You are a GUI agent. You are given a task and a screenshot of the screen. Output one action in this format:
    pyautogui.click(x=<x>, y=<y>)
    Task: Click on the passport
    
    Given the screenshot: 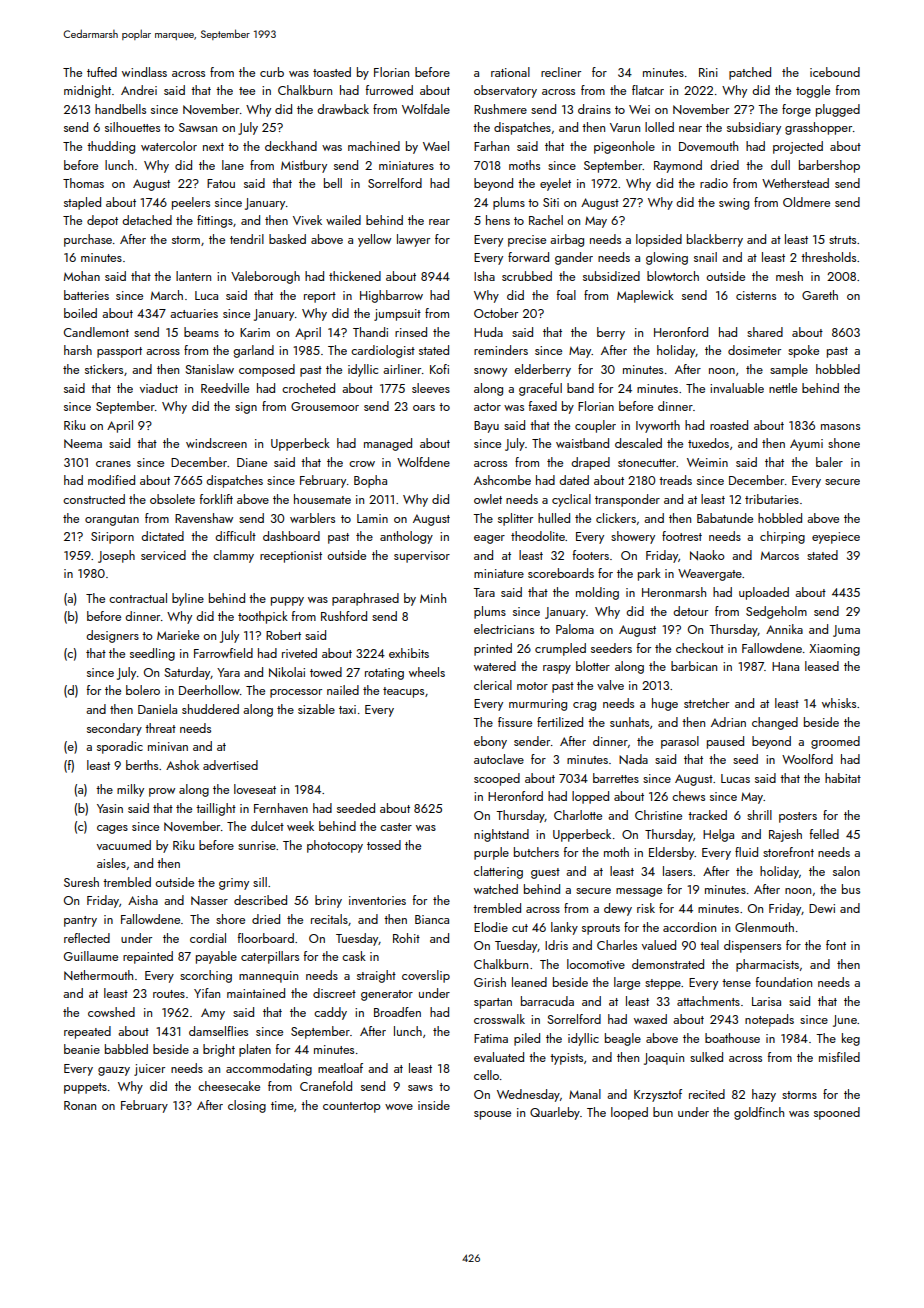 What is the action you would take?
    pyautogui.click(x=119, y=352)
